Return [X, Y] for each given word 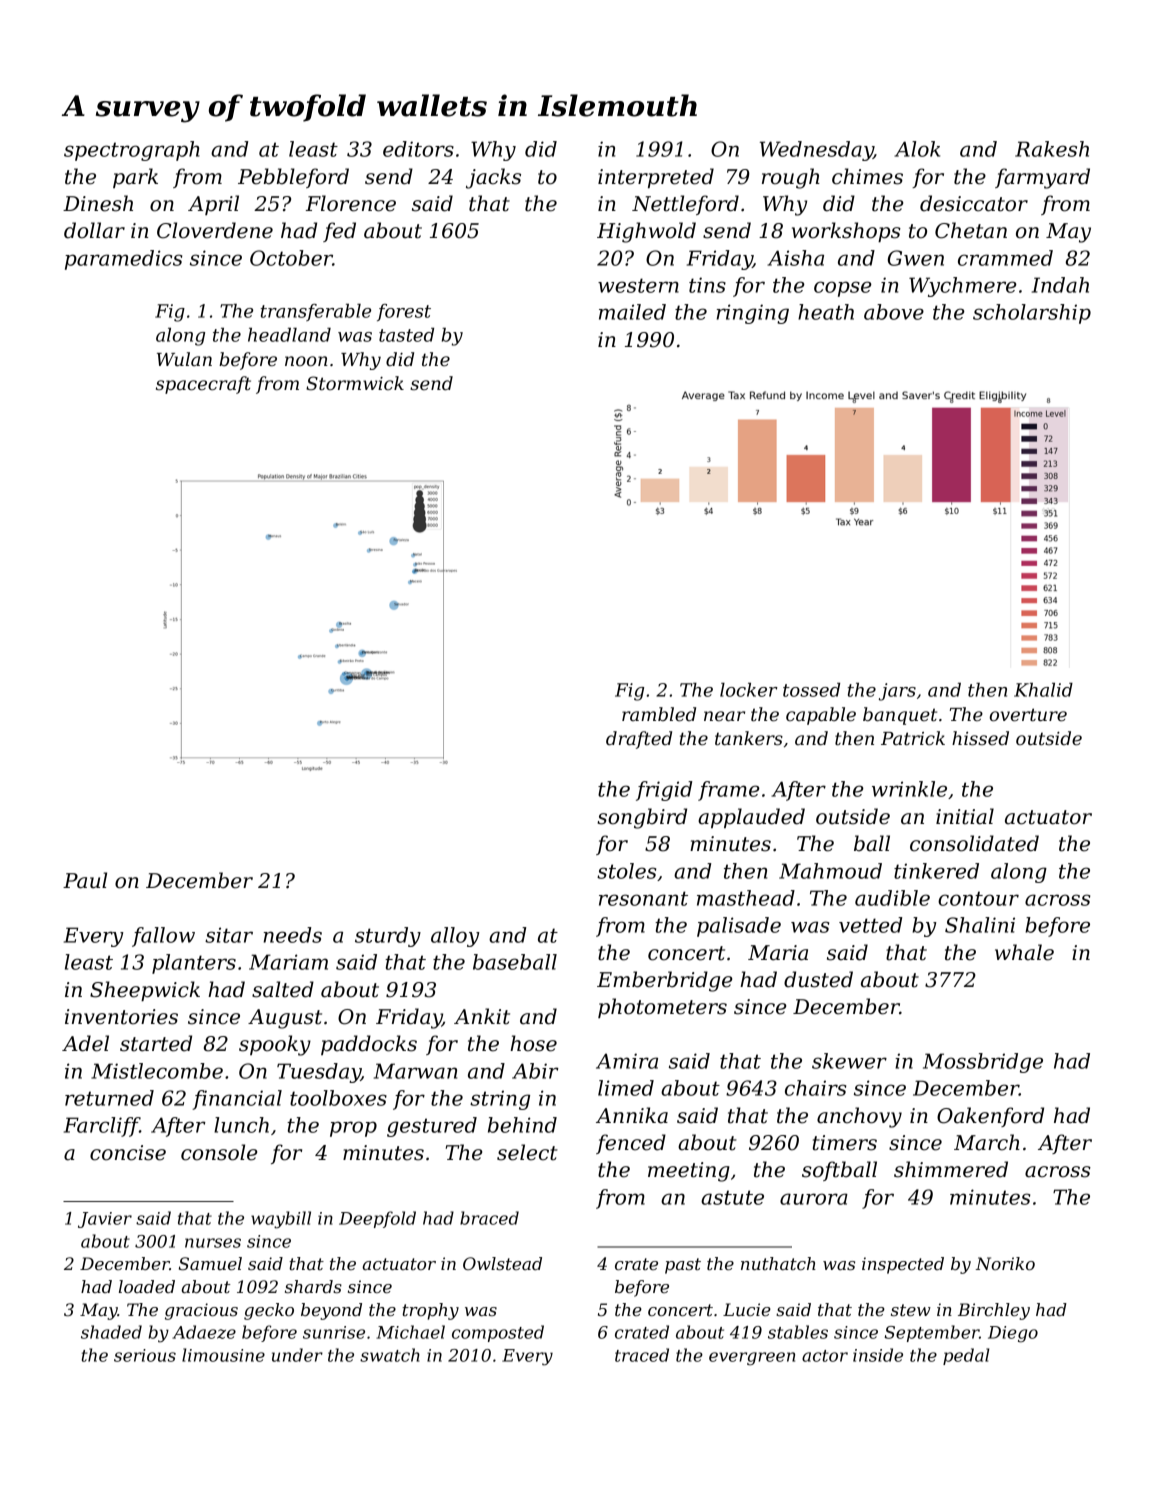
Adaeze [204, 1332]
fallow [163, 937]
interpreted [656, 178]
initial [965, 816]
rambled [659, 714]
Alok [917, 149]
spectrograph [132, 151]
